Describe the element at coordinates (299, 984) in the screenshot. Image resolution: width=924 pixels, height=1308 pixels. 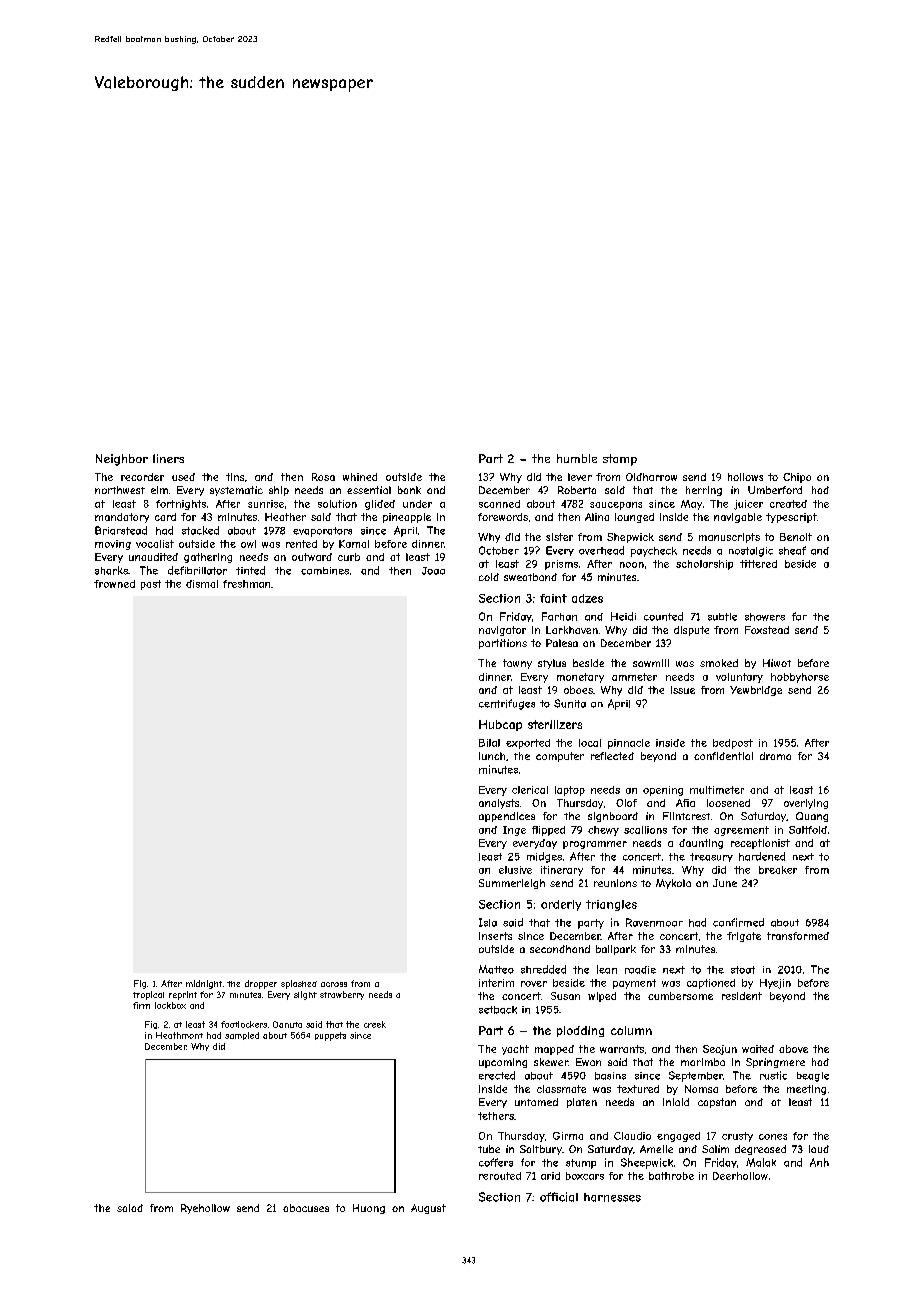
I see `splashed` at that location.
